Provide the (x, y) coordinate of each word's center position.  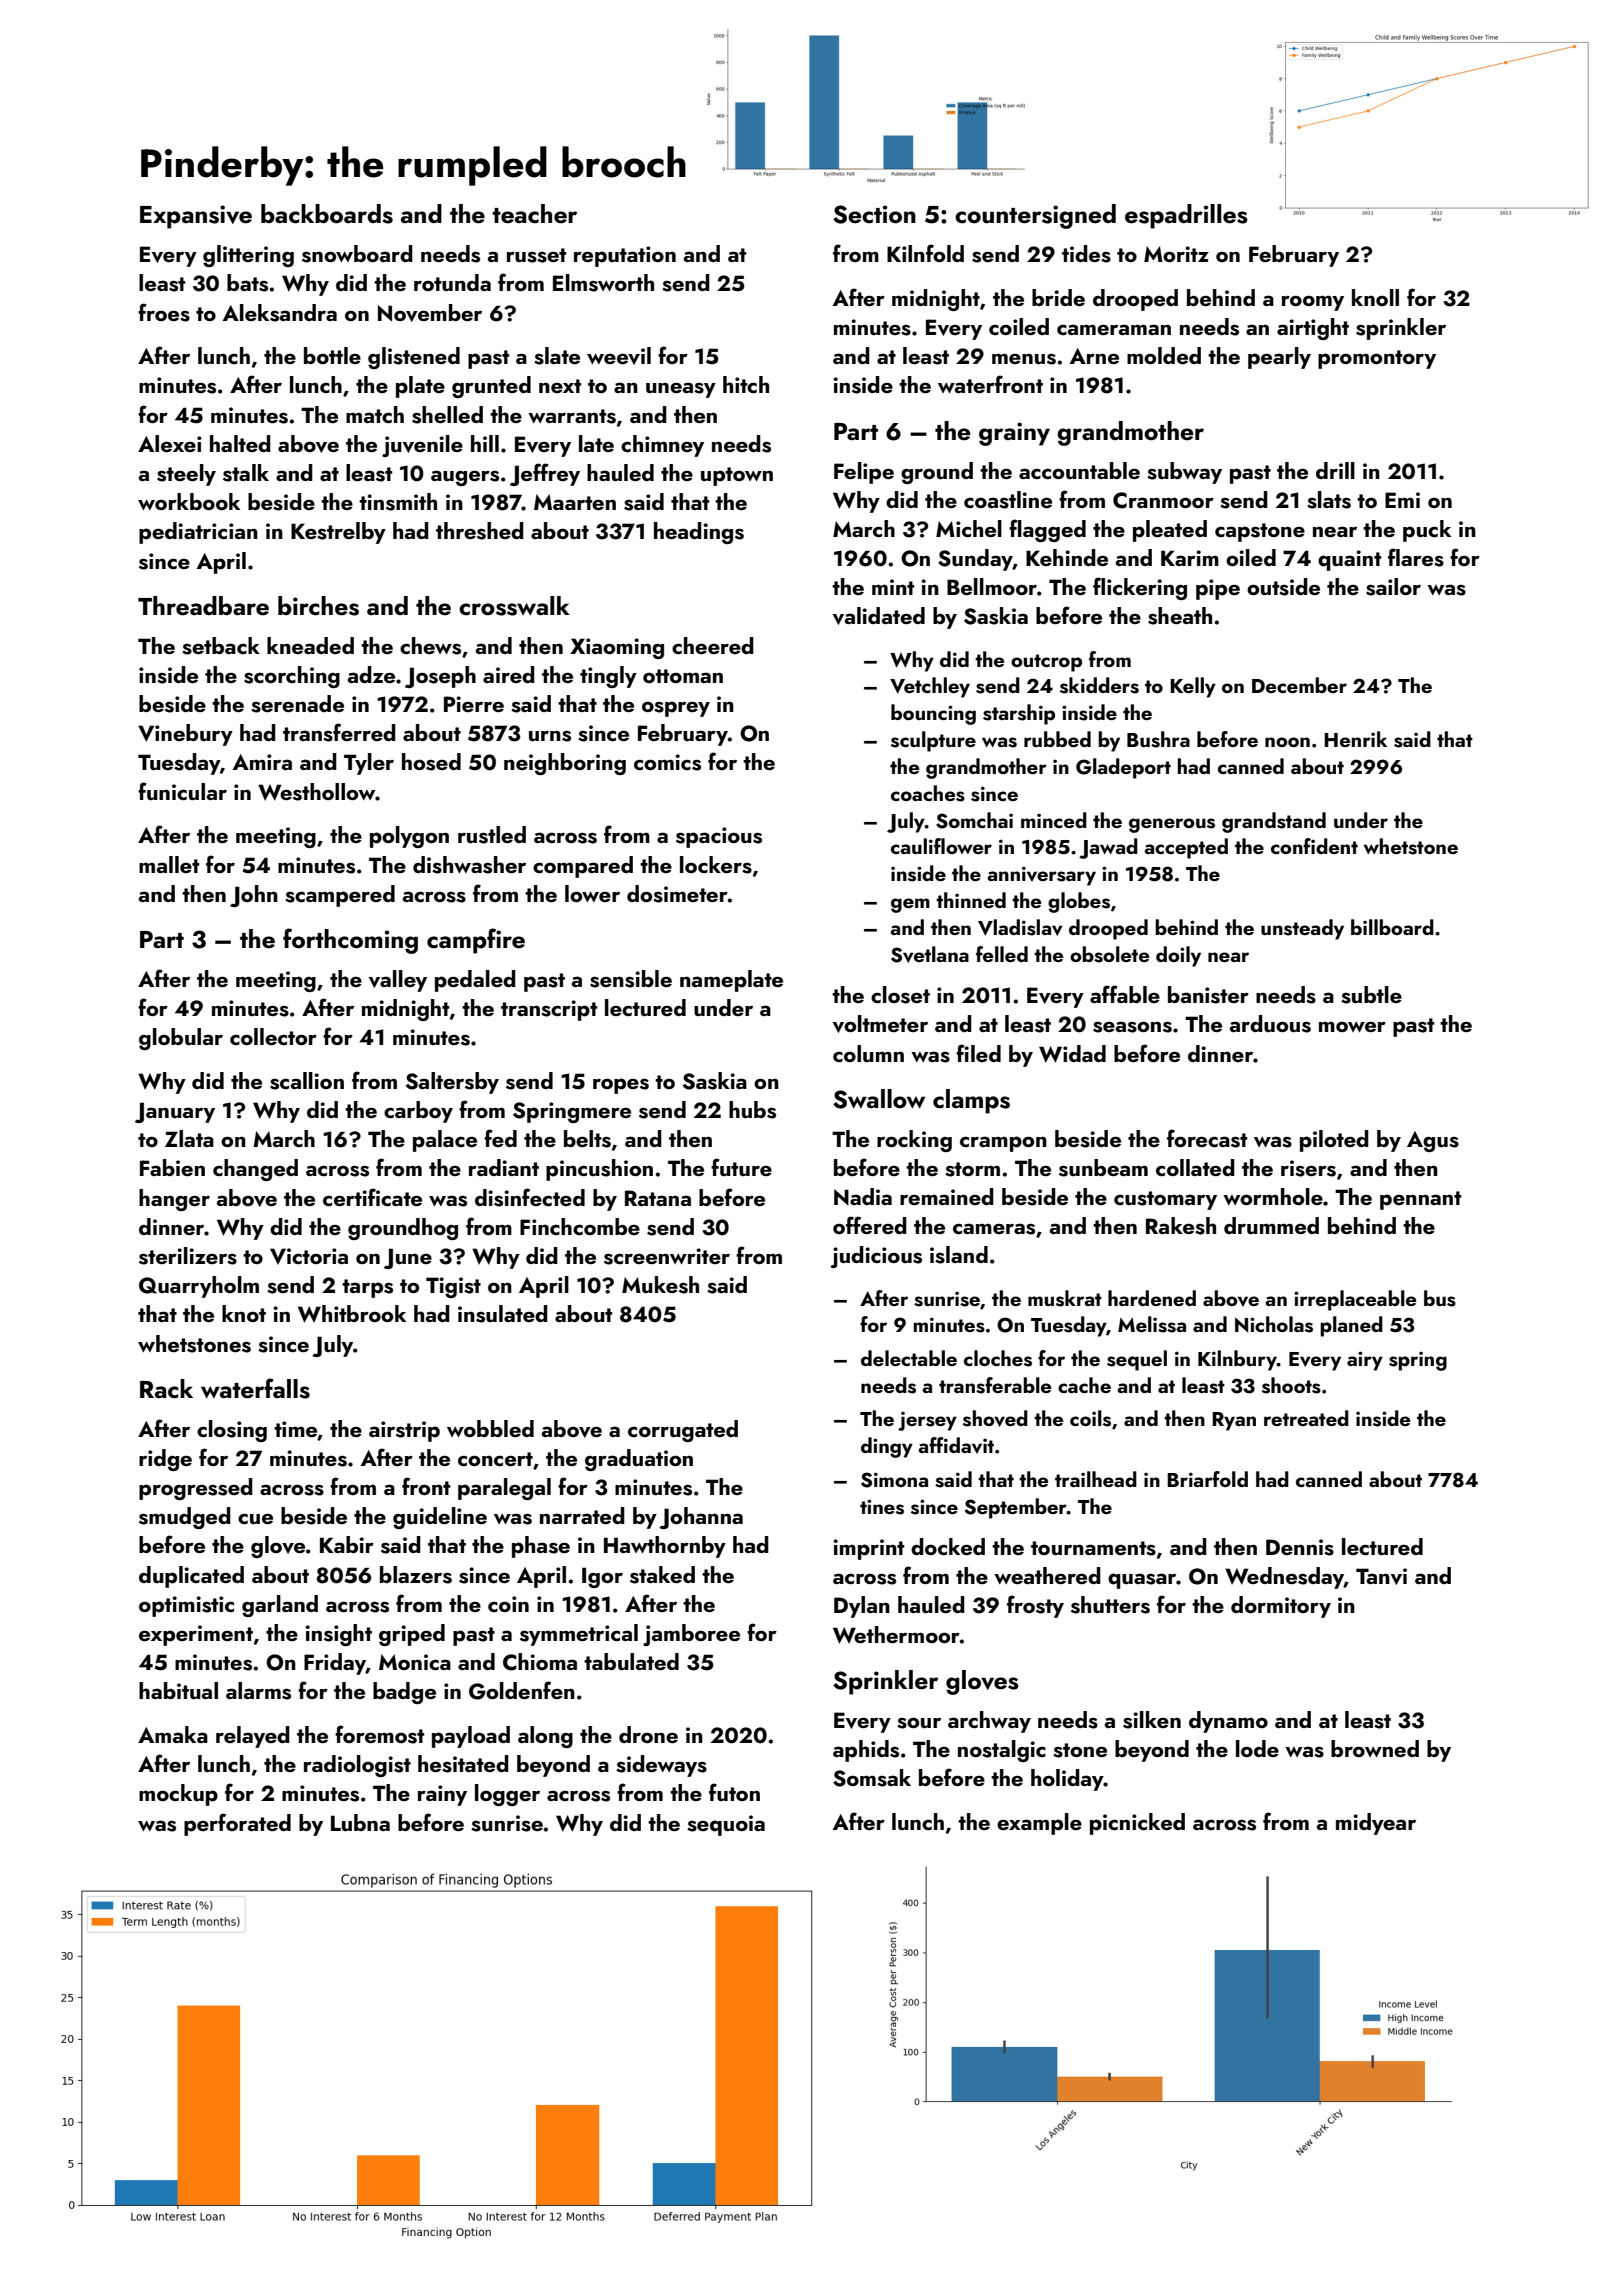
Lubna (360, 1822)
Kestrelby (338, 533)
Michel (969, 528)
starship (1019, 714)
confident (1314, 846)
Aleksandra (280, 313)
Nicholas (1274, 1324)
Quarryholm (199, 1287)
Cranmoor (1163, 500)
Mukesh (660, 1285)
